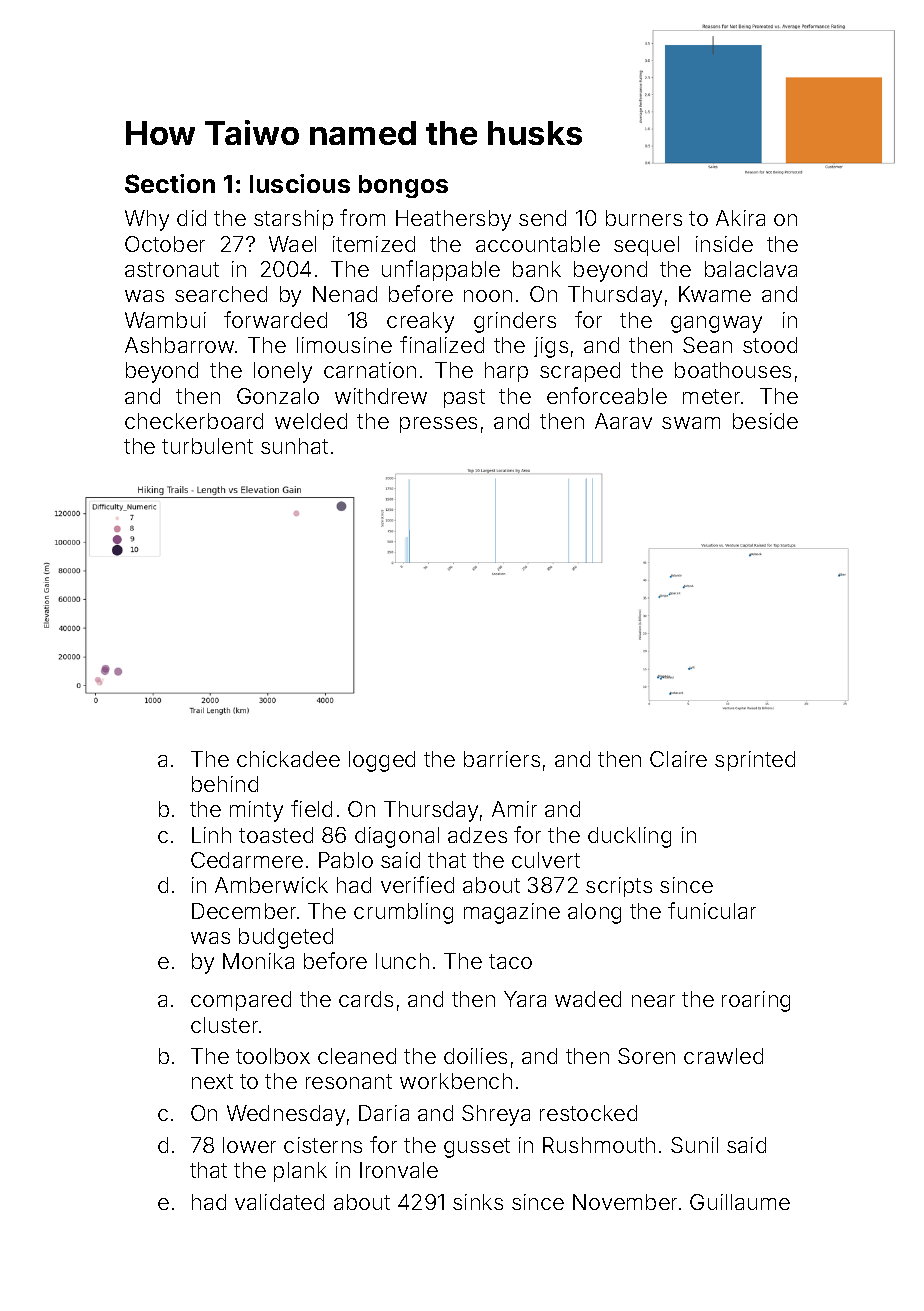  Describe the element at coordinates (751, 269) in the document. I see `balaclava` at that location.
